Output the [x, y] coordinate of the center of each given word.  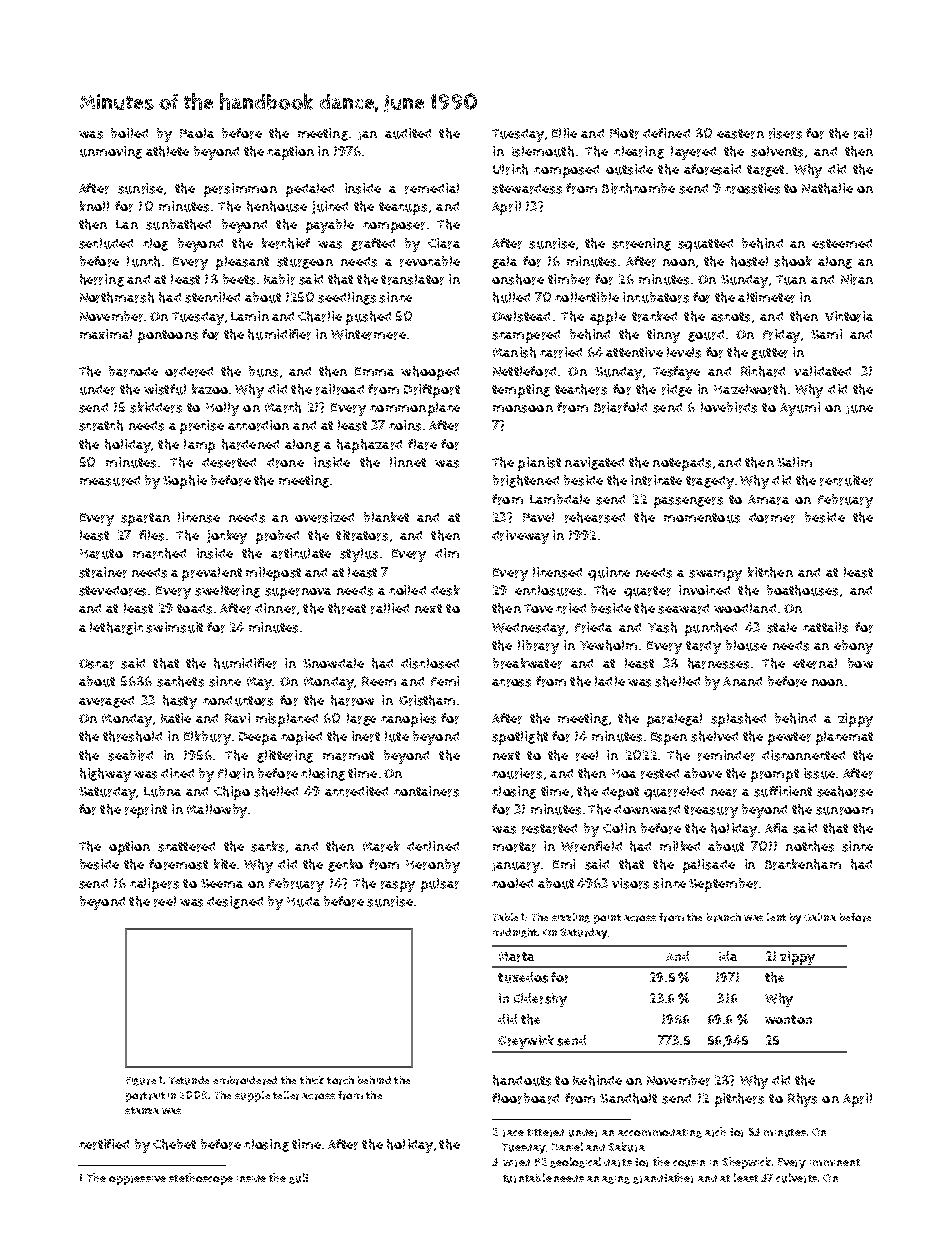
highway [105, 775]
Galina [820, 917]
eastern [740, 134]
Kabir [279, 279]
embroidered [245, 1080]
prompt [775, 775]
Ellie [564, 133]
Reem [379, 681]
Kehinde [597, 1080]
